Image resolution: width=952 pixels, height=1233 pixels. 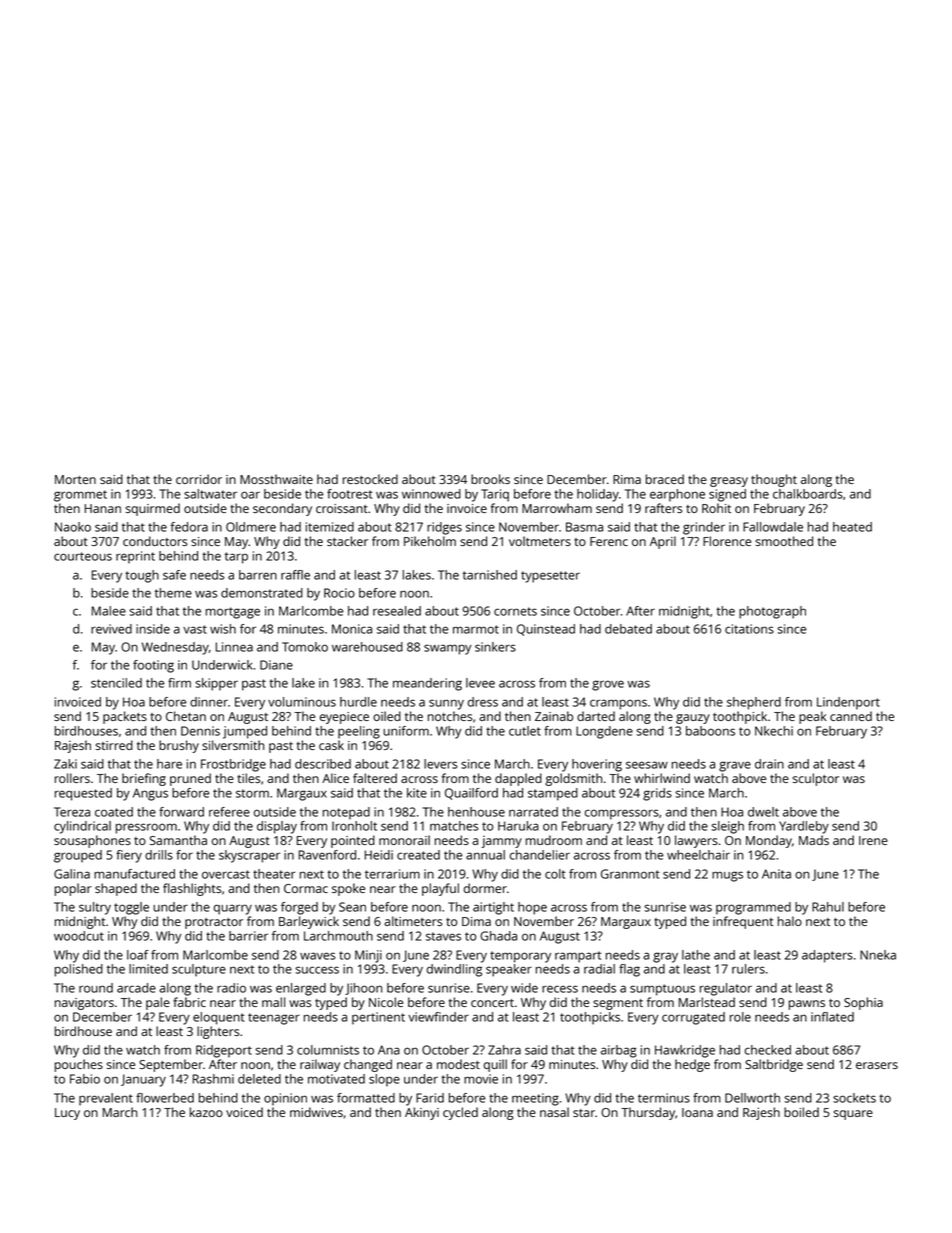 I want to click on role, so click(x=740, y=1017).
